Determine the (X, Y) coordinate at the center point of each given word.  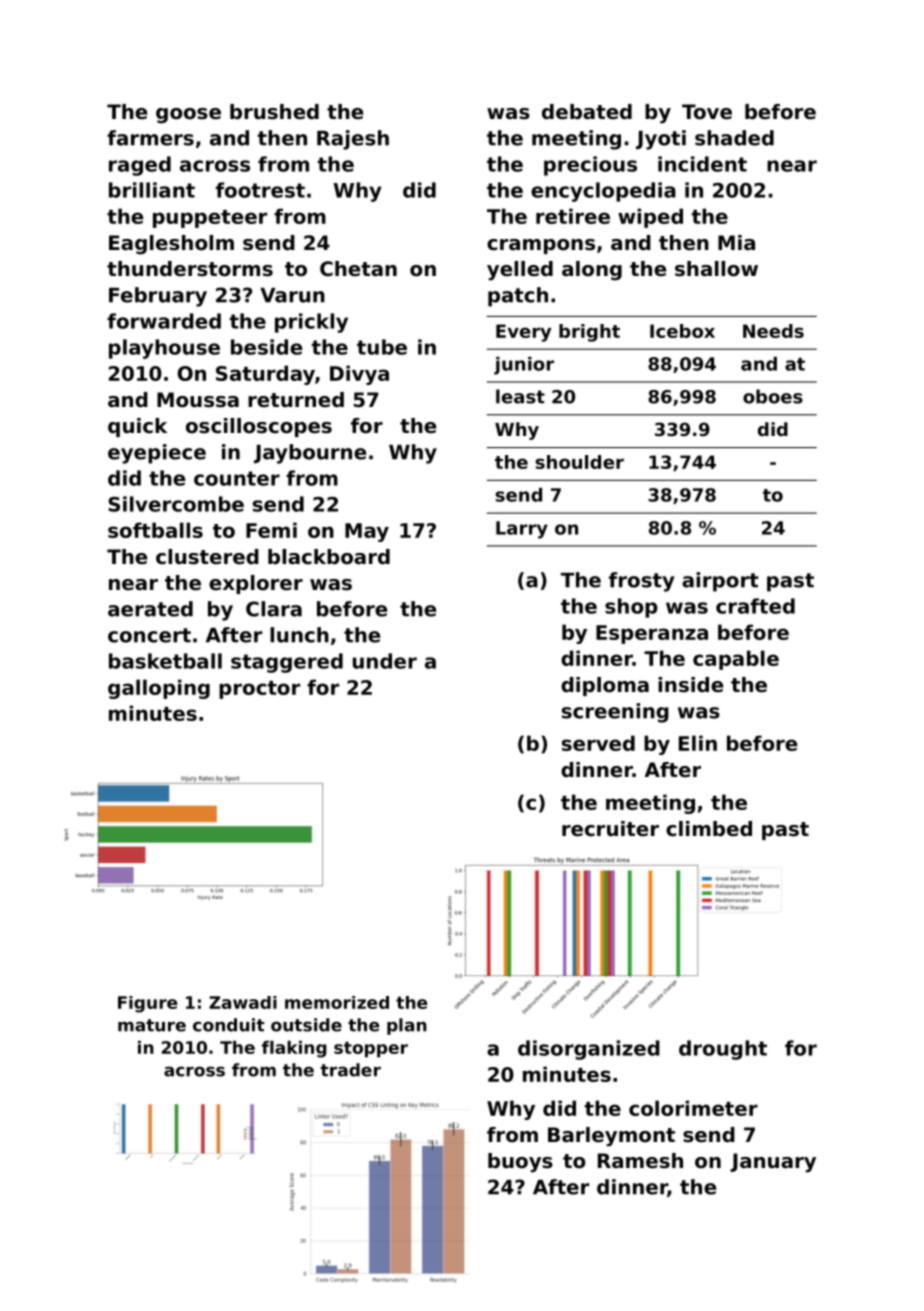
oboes (773, 396)
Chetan (358, 269)
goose (188, 116)
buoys (520, 1163)
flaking (294, 1049)
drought (723, 1050)
